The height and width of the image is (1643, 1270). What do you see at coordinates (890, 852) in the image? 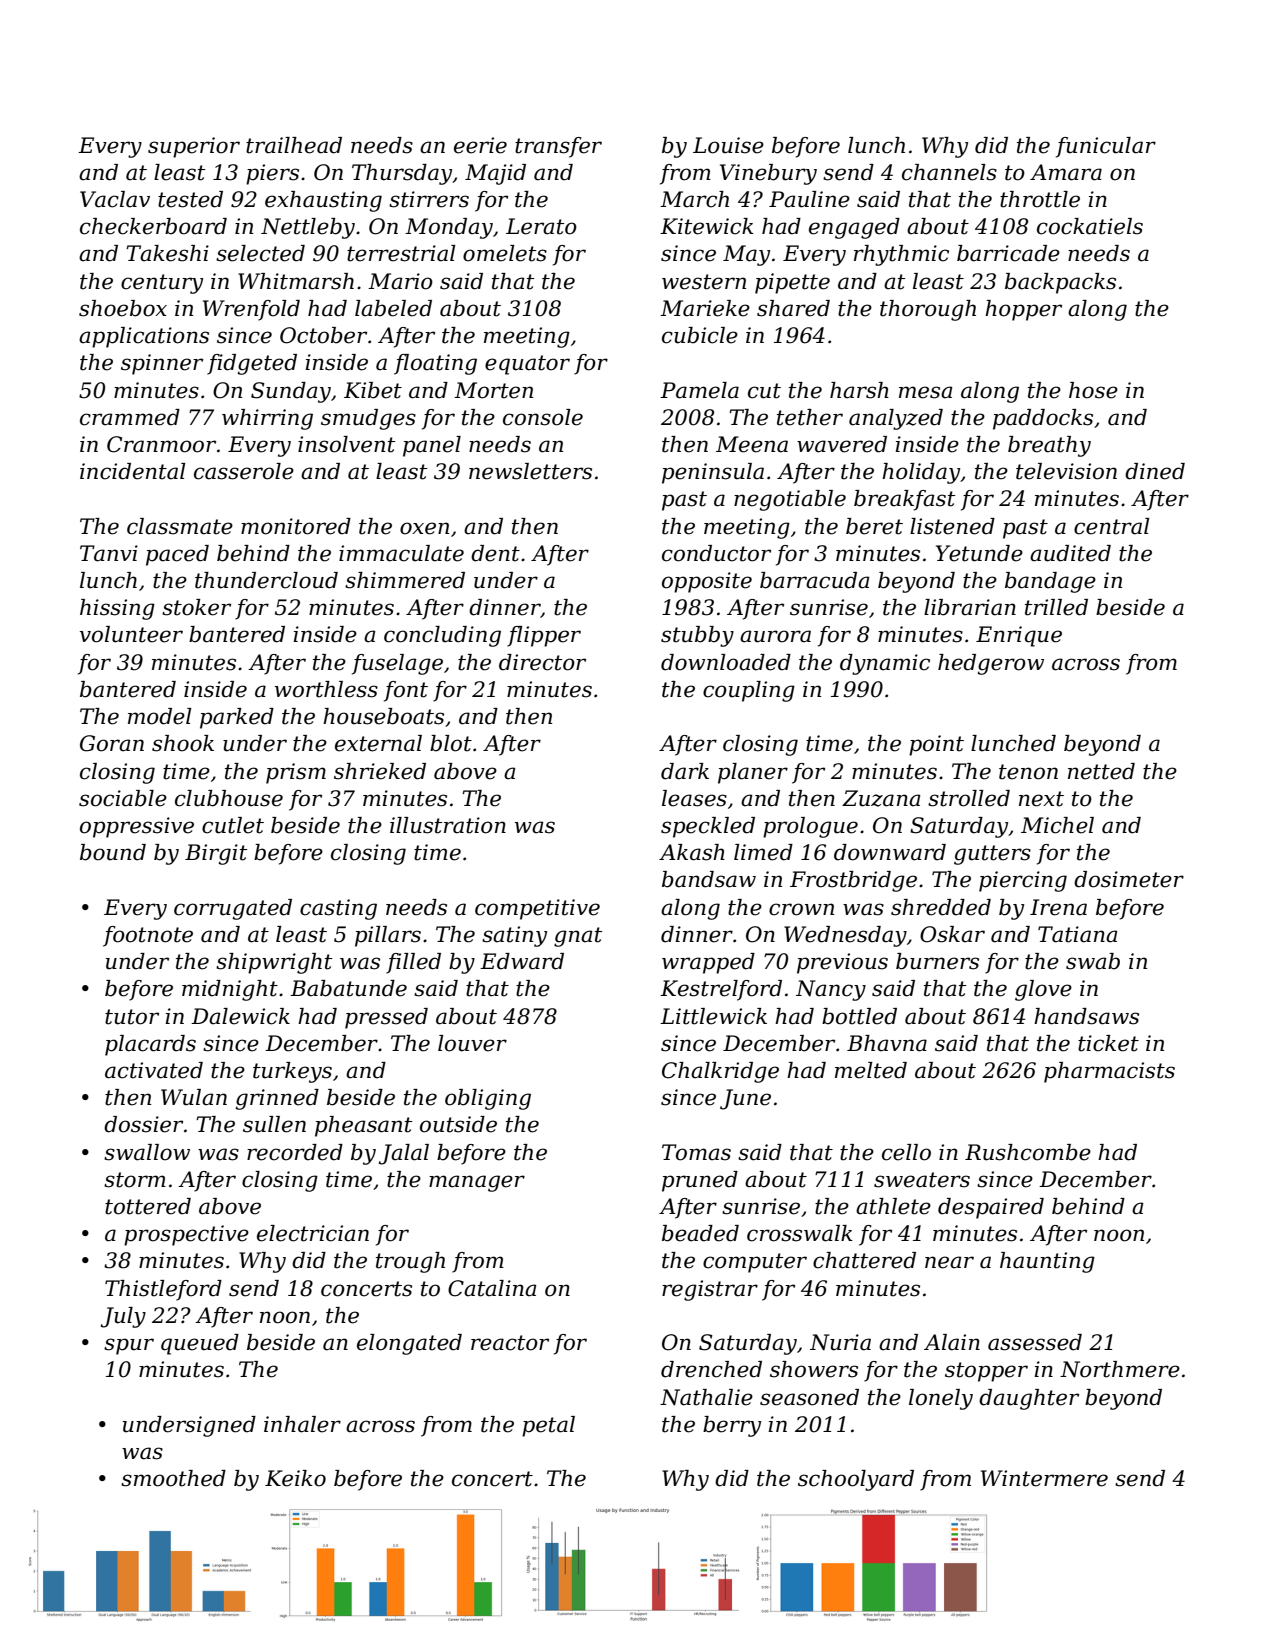
I see `downward` at bounding box center [890, 852].
